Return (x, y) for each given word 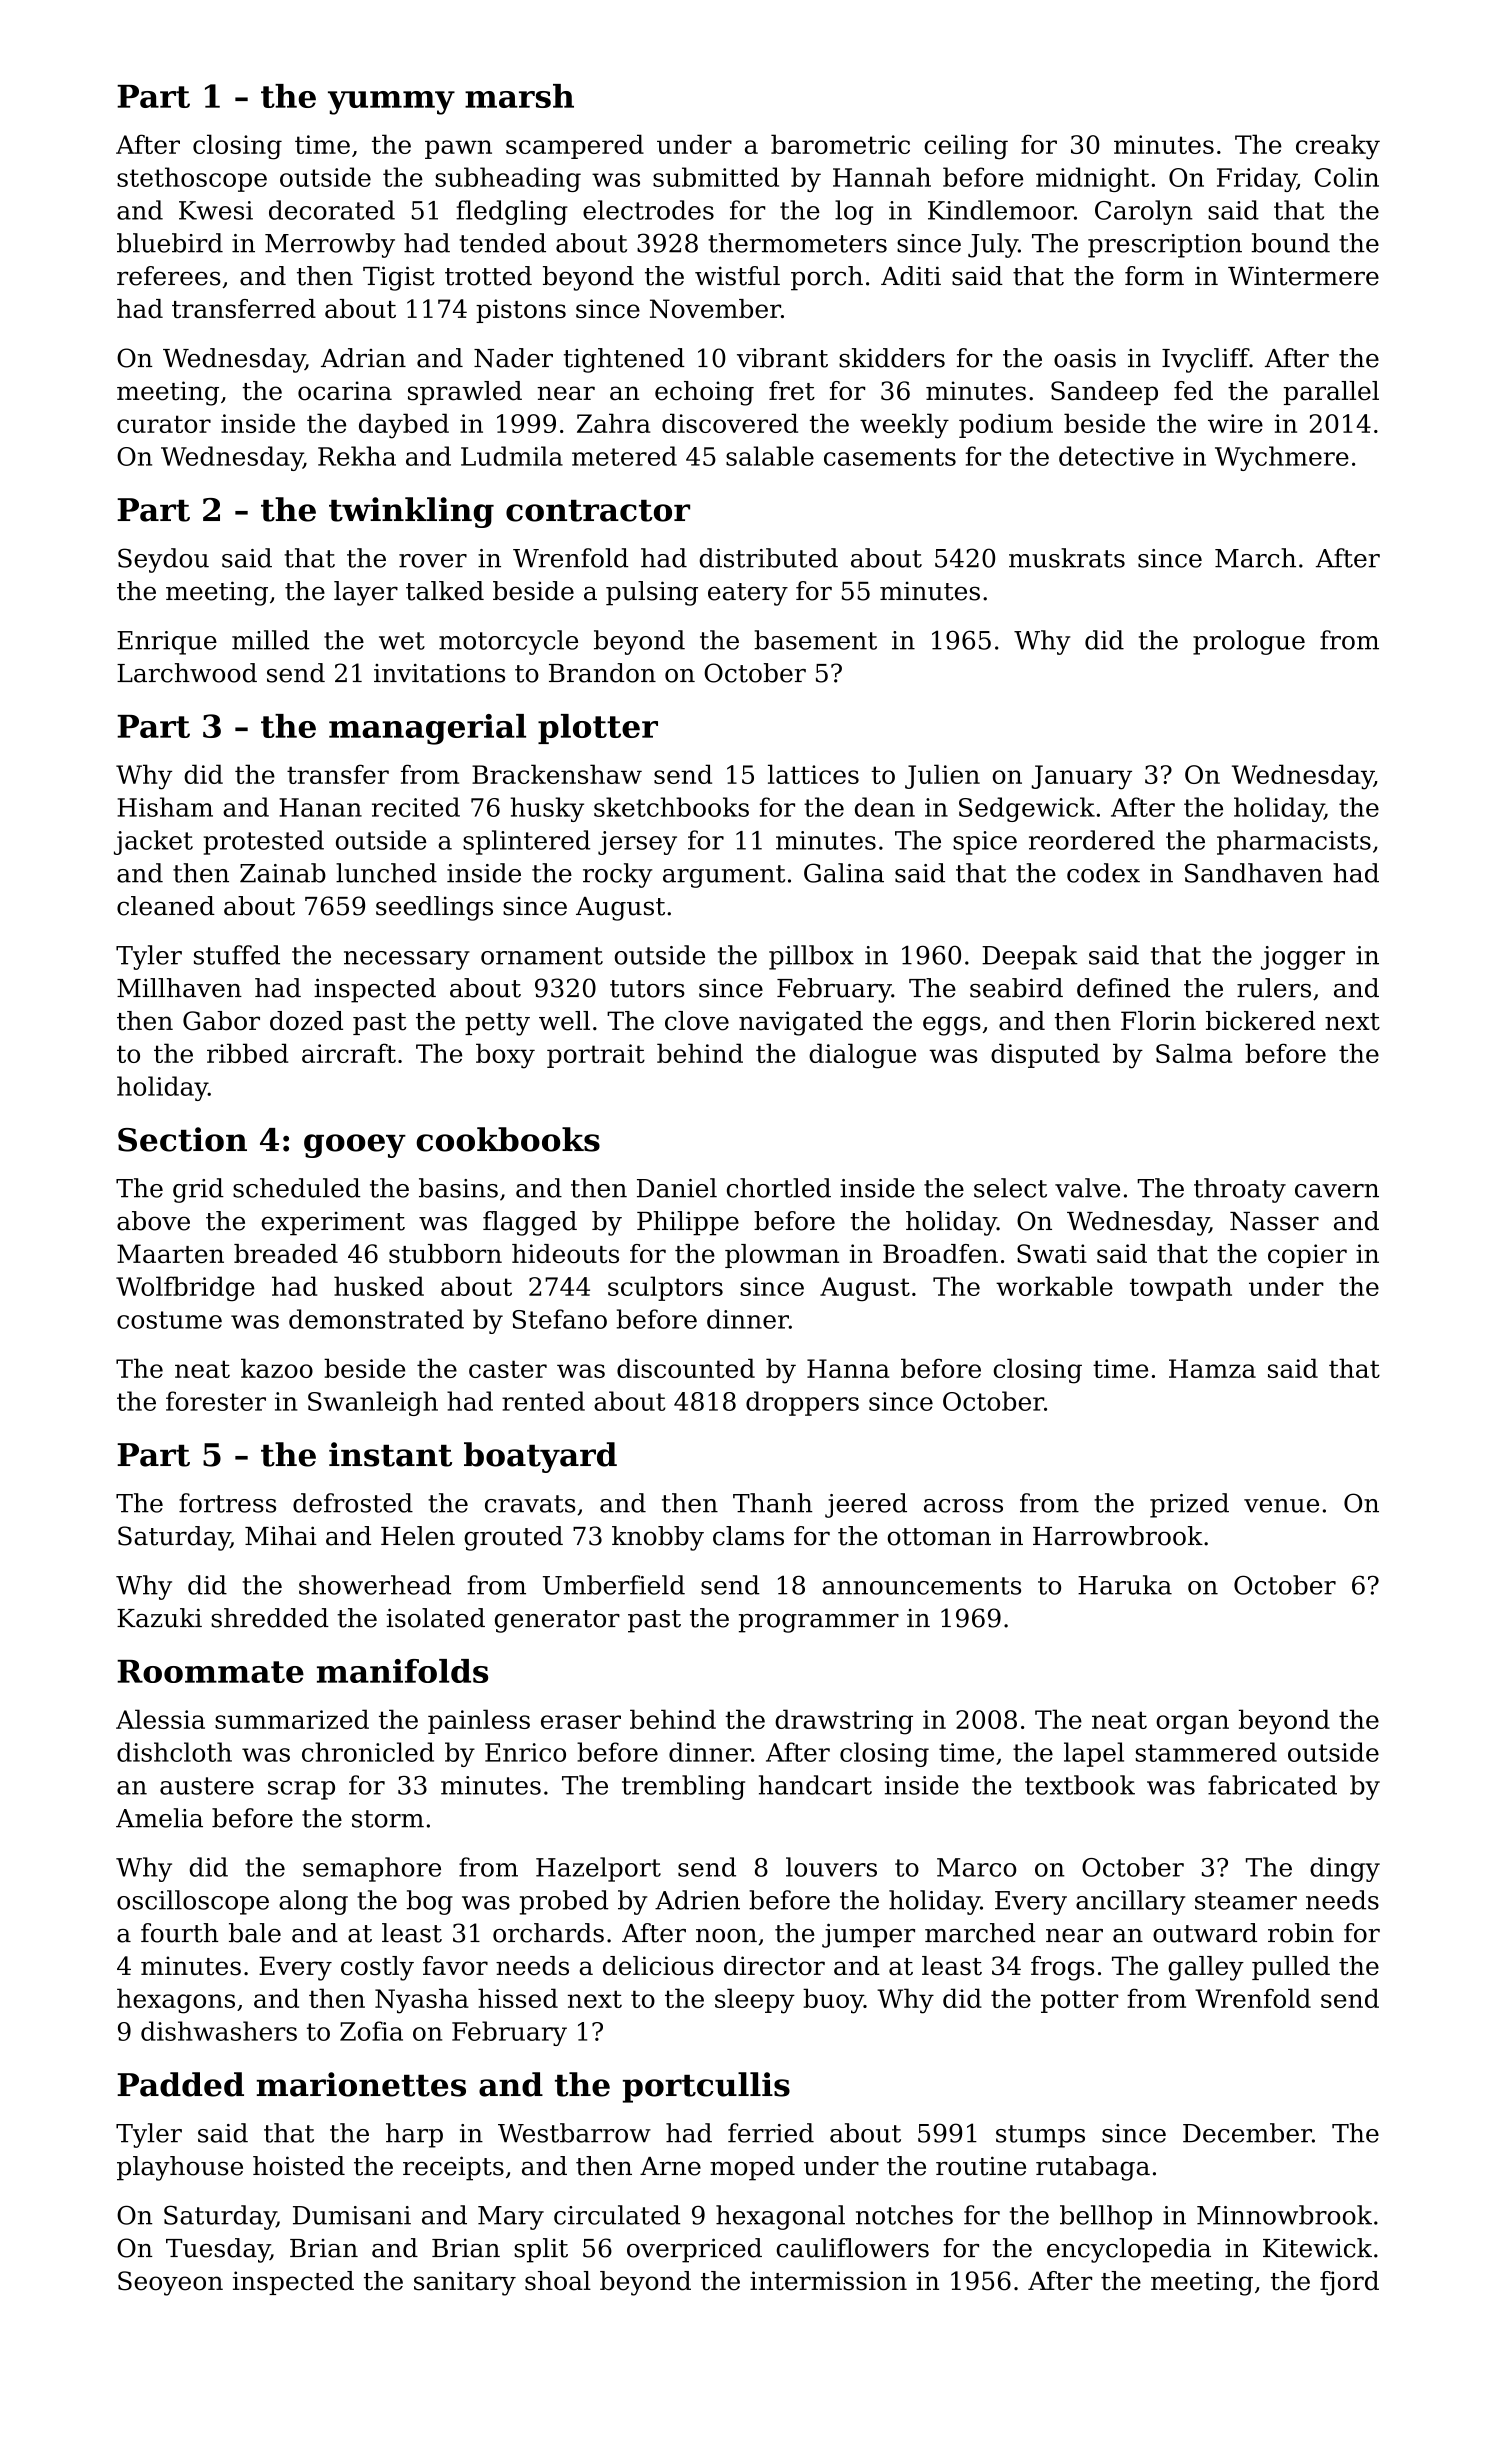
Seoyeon (170, 2283)
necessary (407, 960)
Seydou (163, 560)
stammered (1206, 1752)
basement (815, 640)
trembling (683, 1787)
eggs (952, 1026)
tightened (624, 360)
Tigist (399, 278)
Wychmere (1282, 458)
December (1247, 2133)
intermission (828, 2281)
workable (1054, 1286)
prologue (1249, 642)
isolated (436, 1618)
